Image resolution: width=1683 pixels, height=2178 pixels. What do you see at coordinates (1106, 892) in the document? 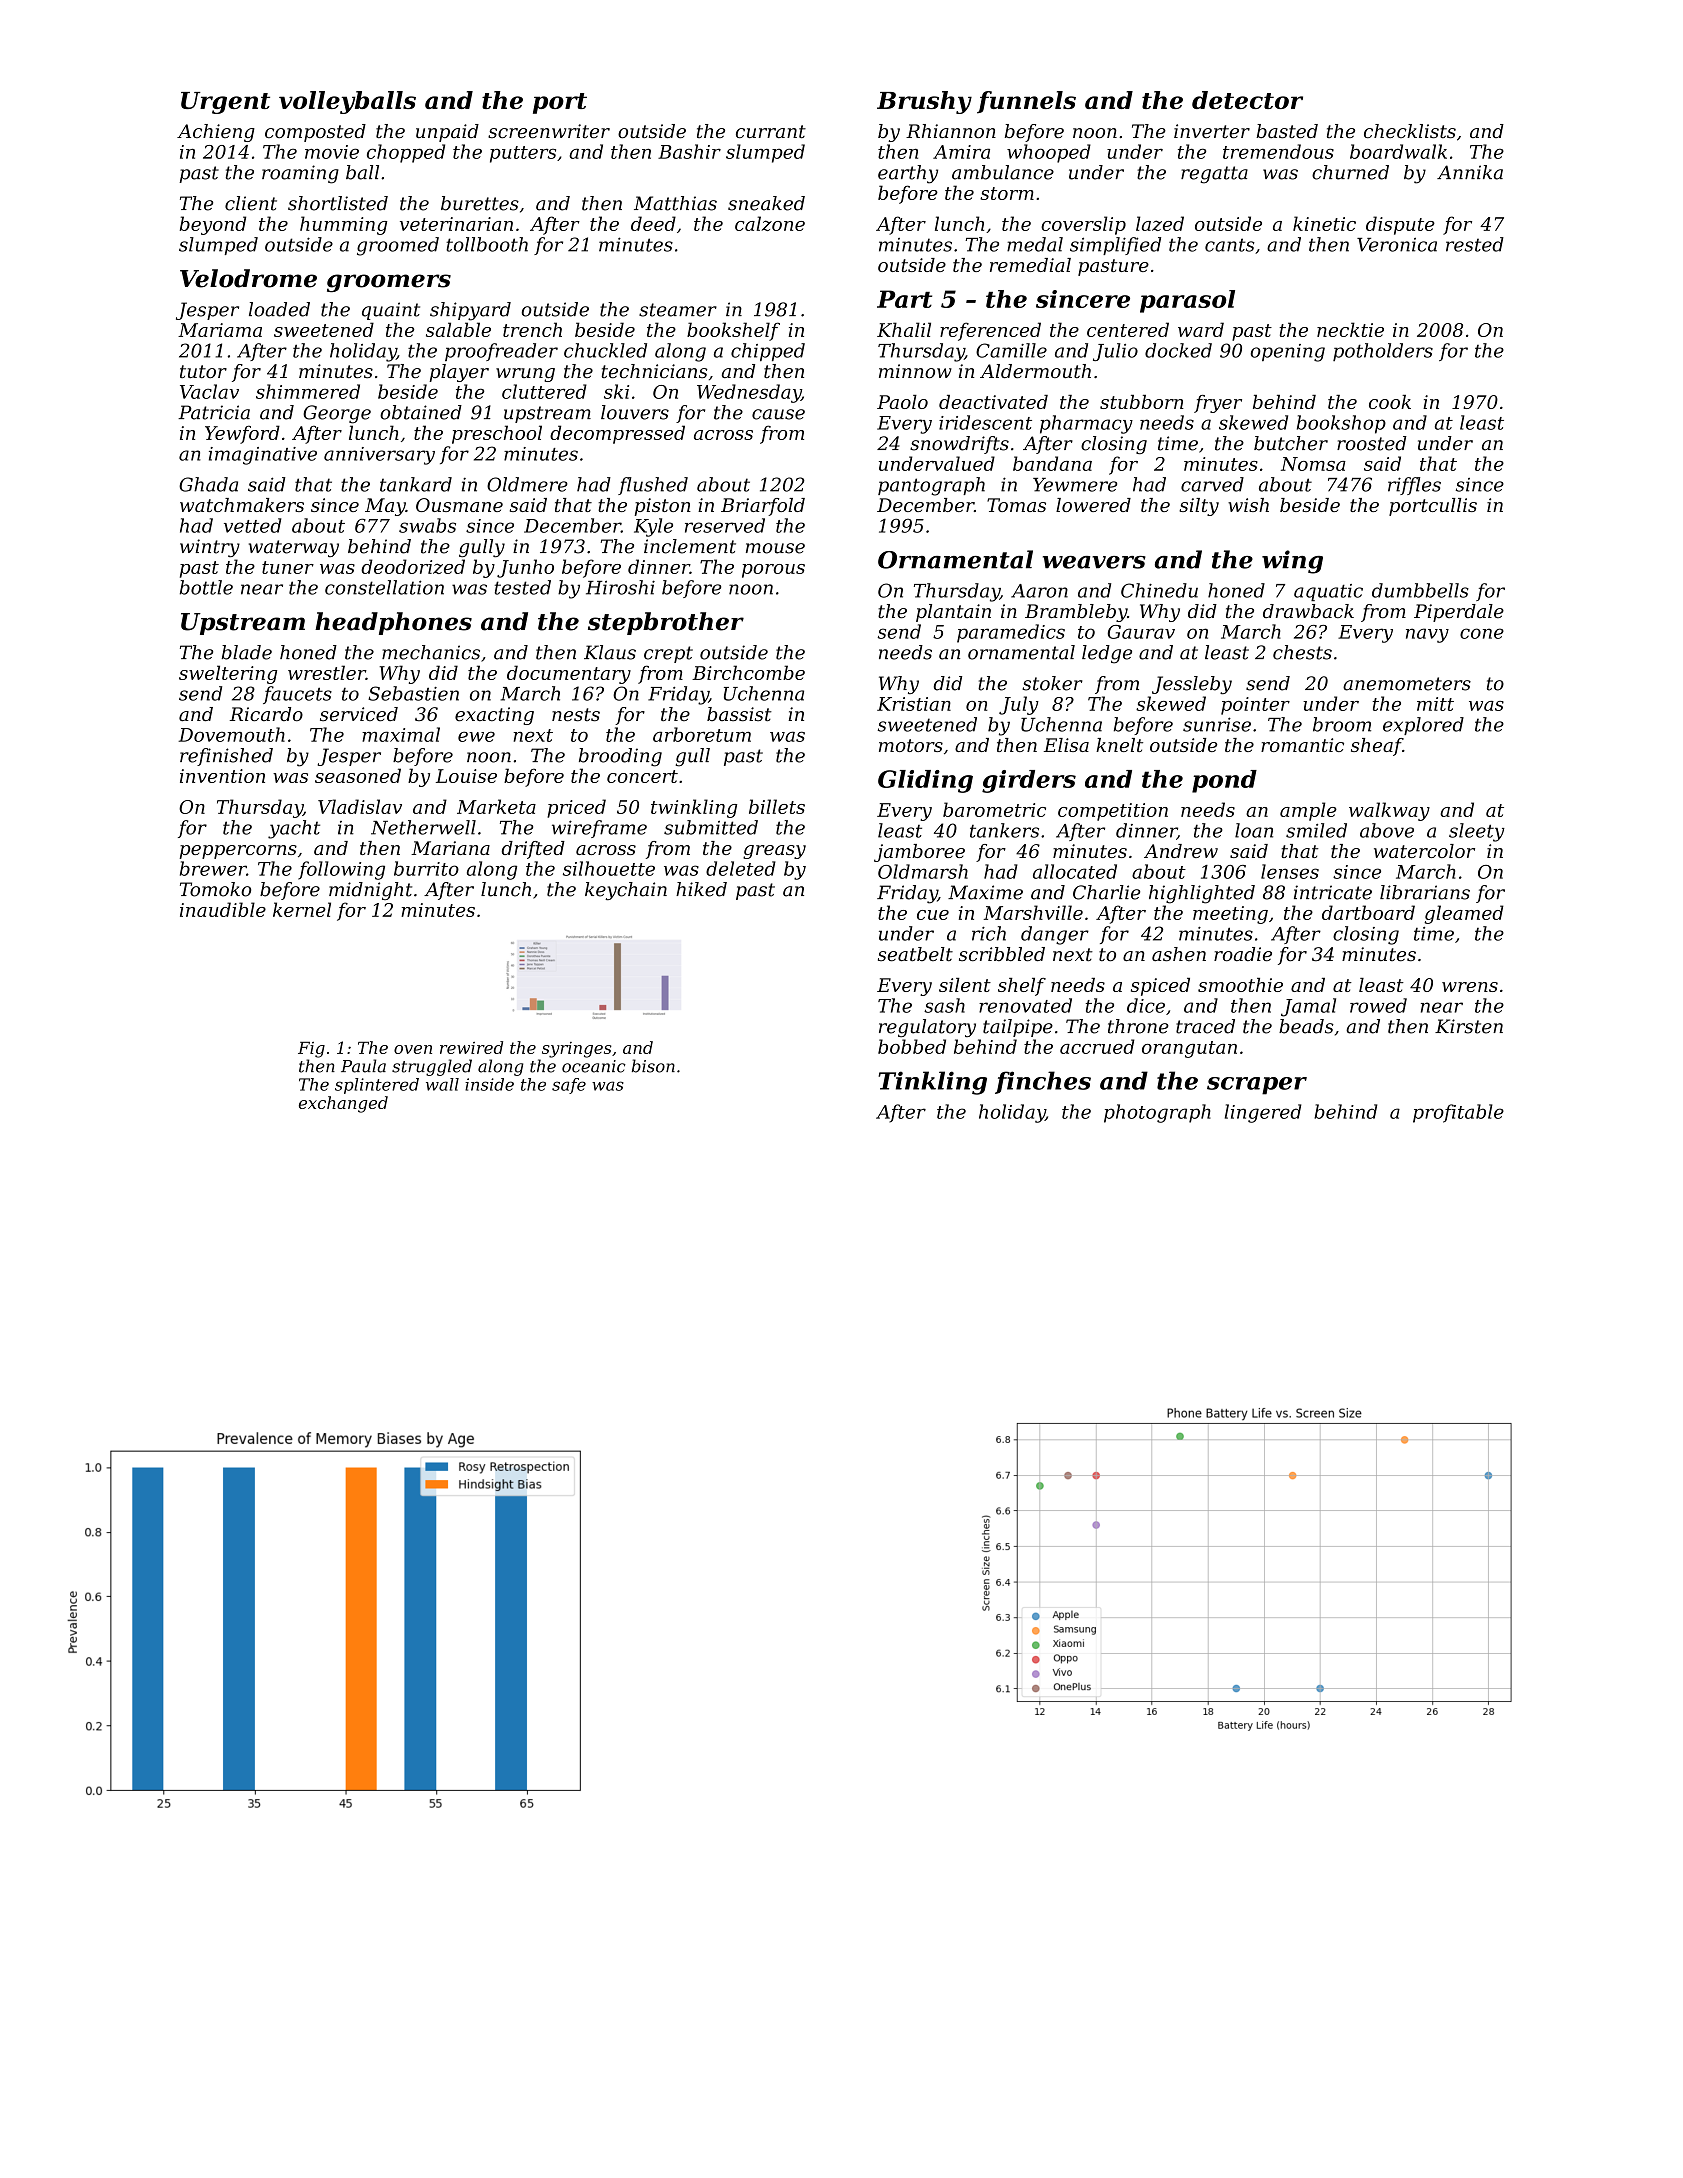
I see `Charlie` at bounding box center [1106, 892].
